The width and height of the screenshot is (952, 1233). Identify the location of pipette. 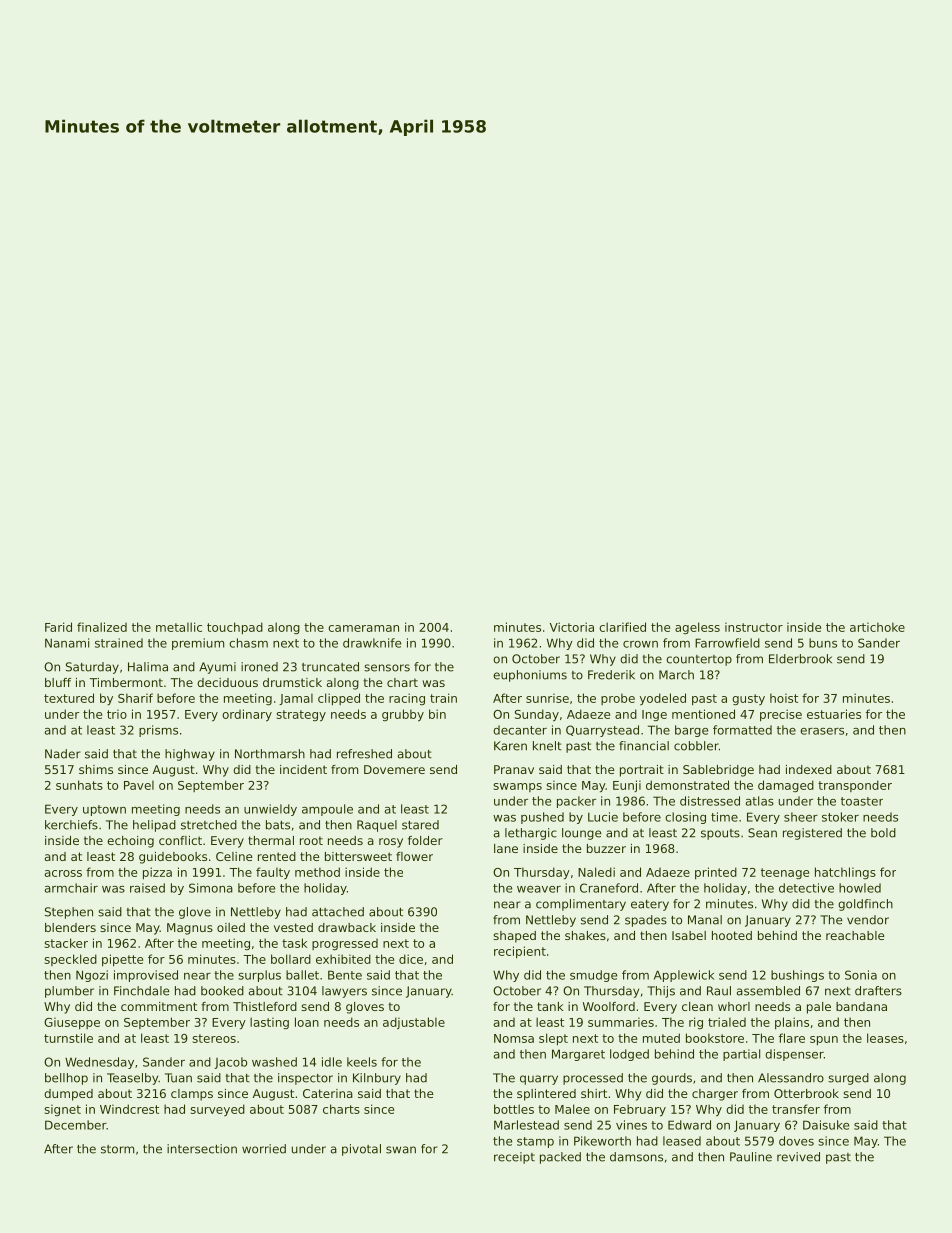
(122, 960).
